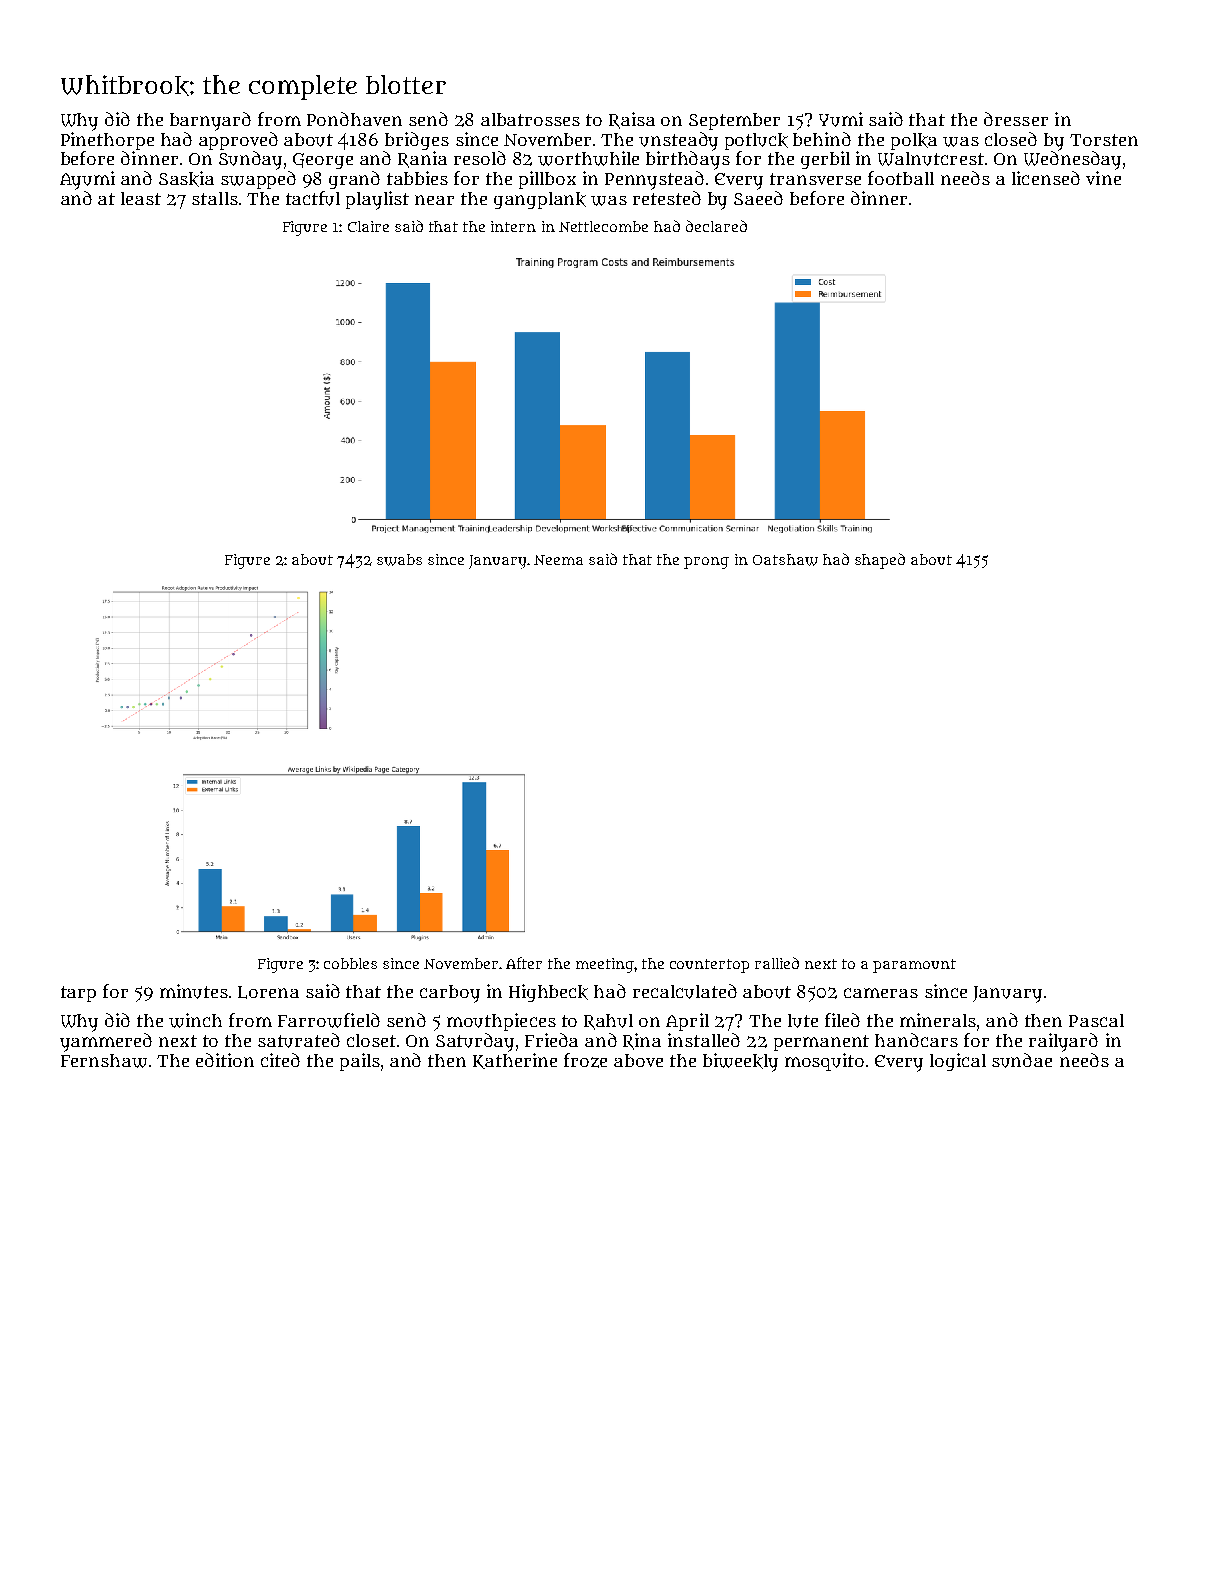 Image resolution: width=1213 pixels, height=1570 pixels. Describe the element at coordinates (777, 963) in the document. I see `rallied` at that location.
